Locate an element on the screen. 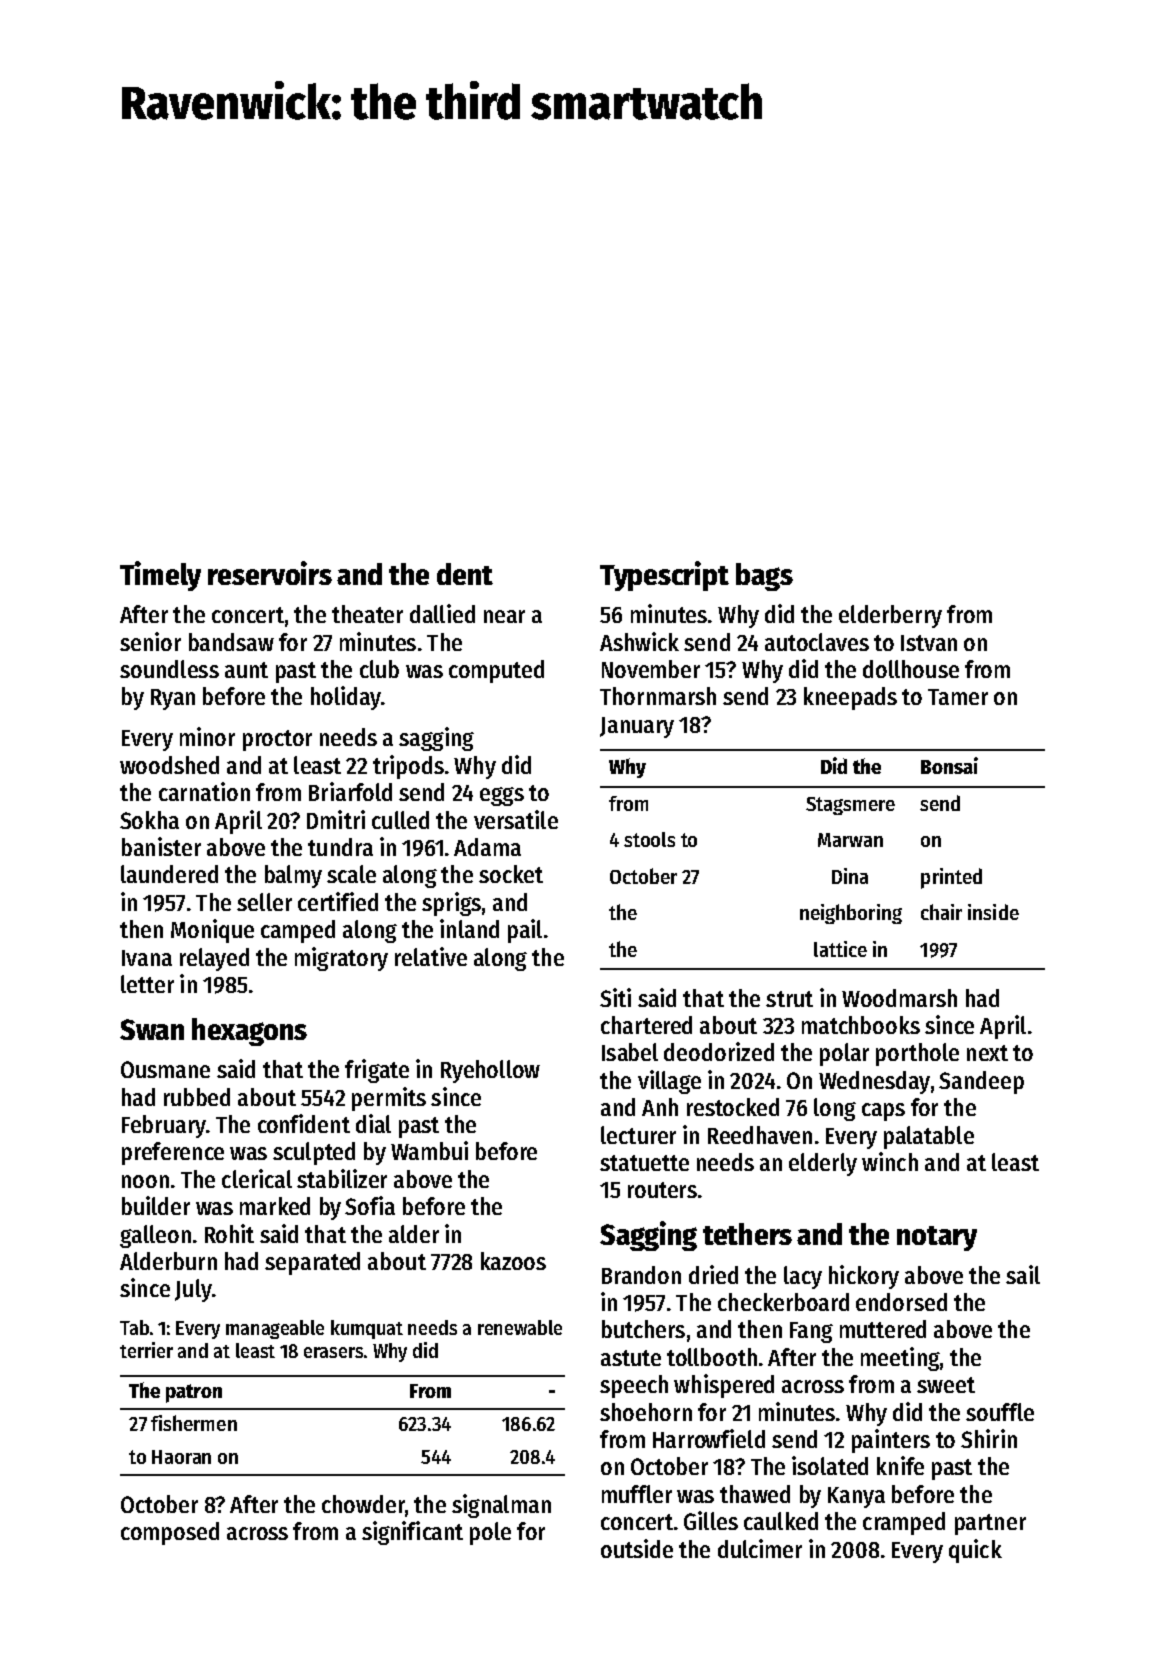 The image size is (1165, 1654). Typescript is located at coordinates (664, 576).
